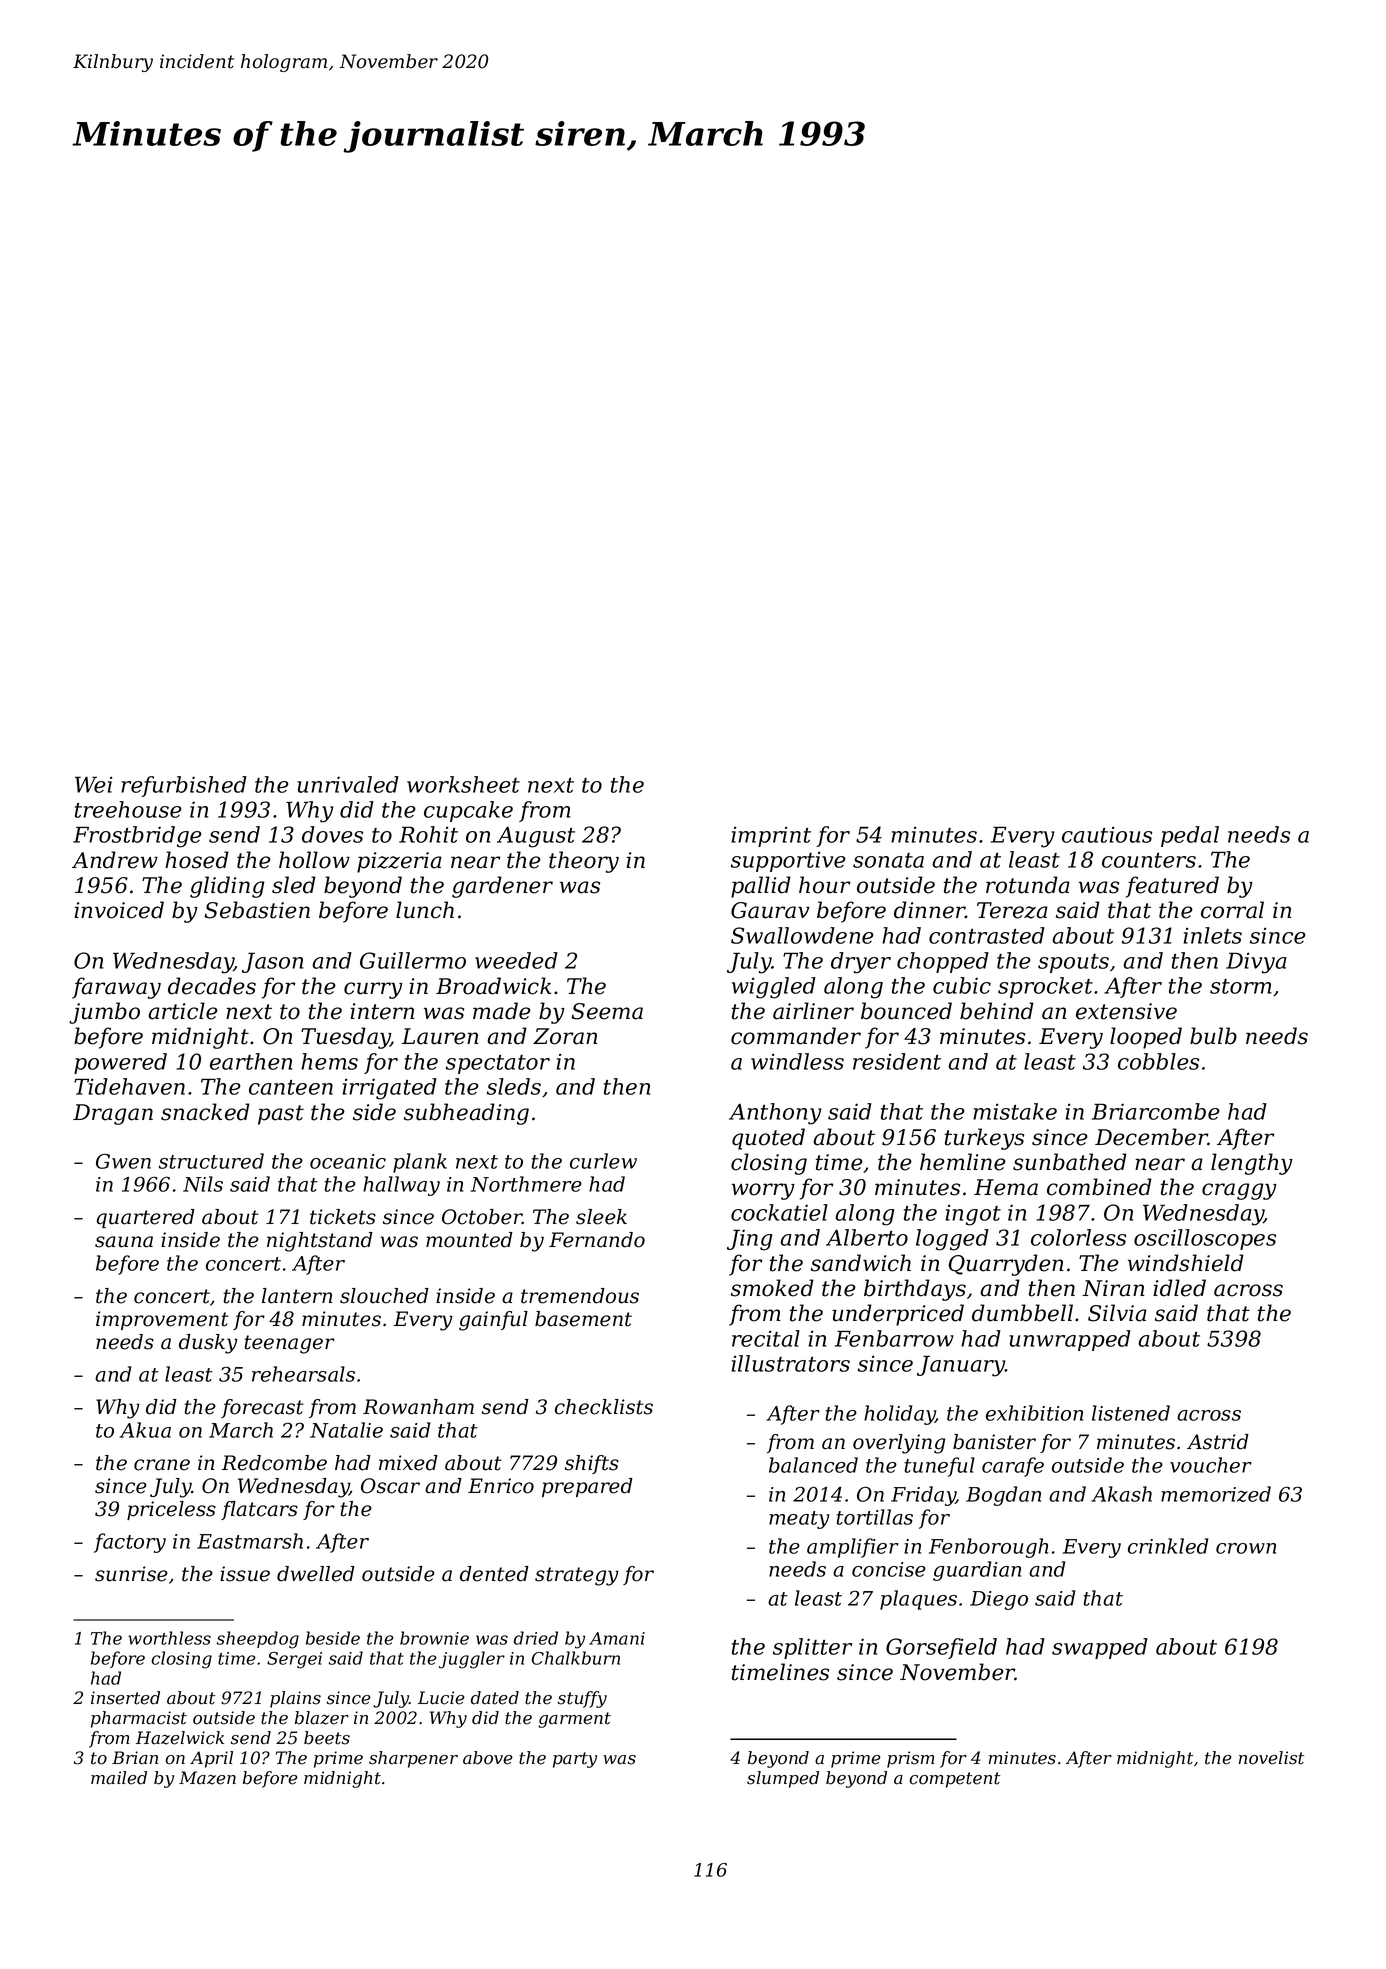  What do you see at coordinates (999, 1600) in the image?
I see `Diego` at bounding box center [999, 1600].
